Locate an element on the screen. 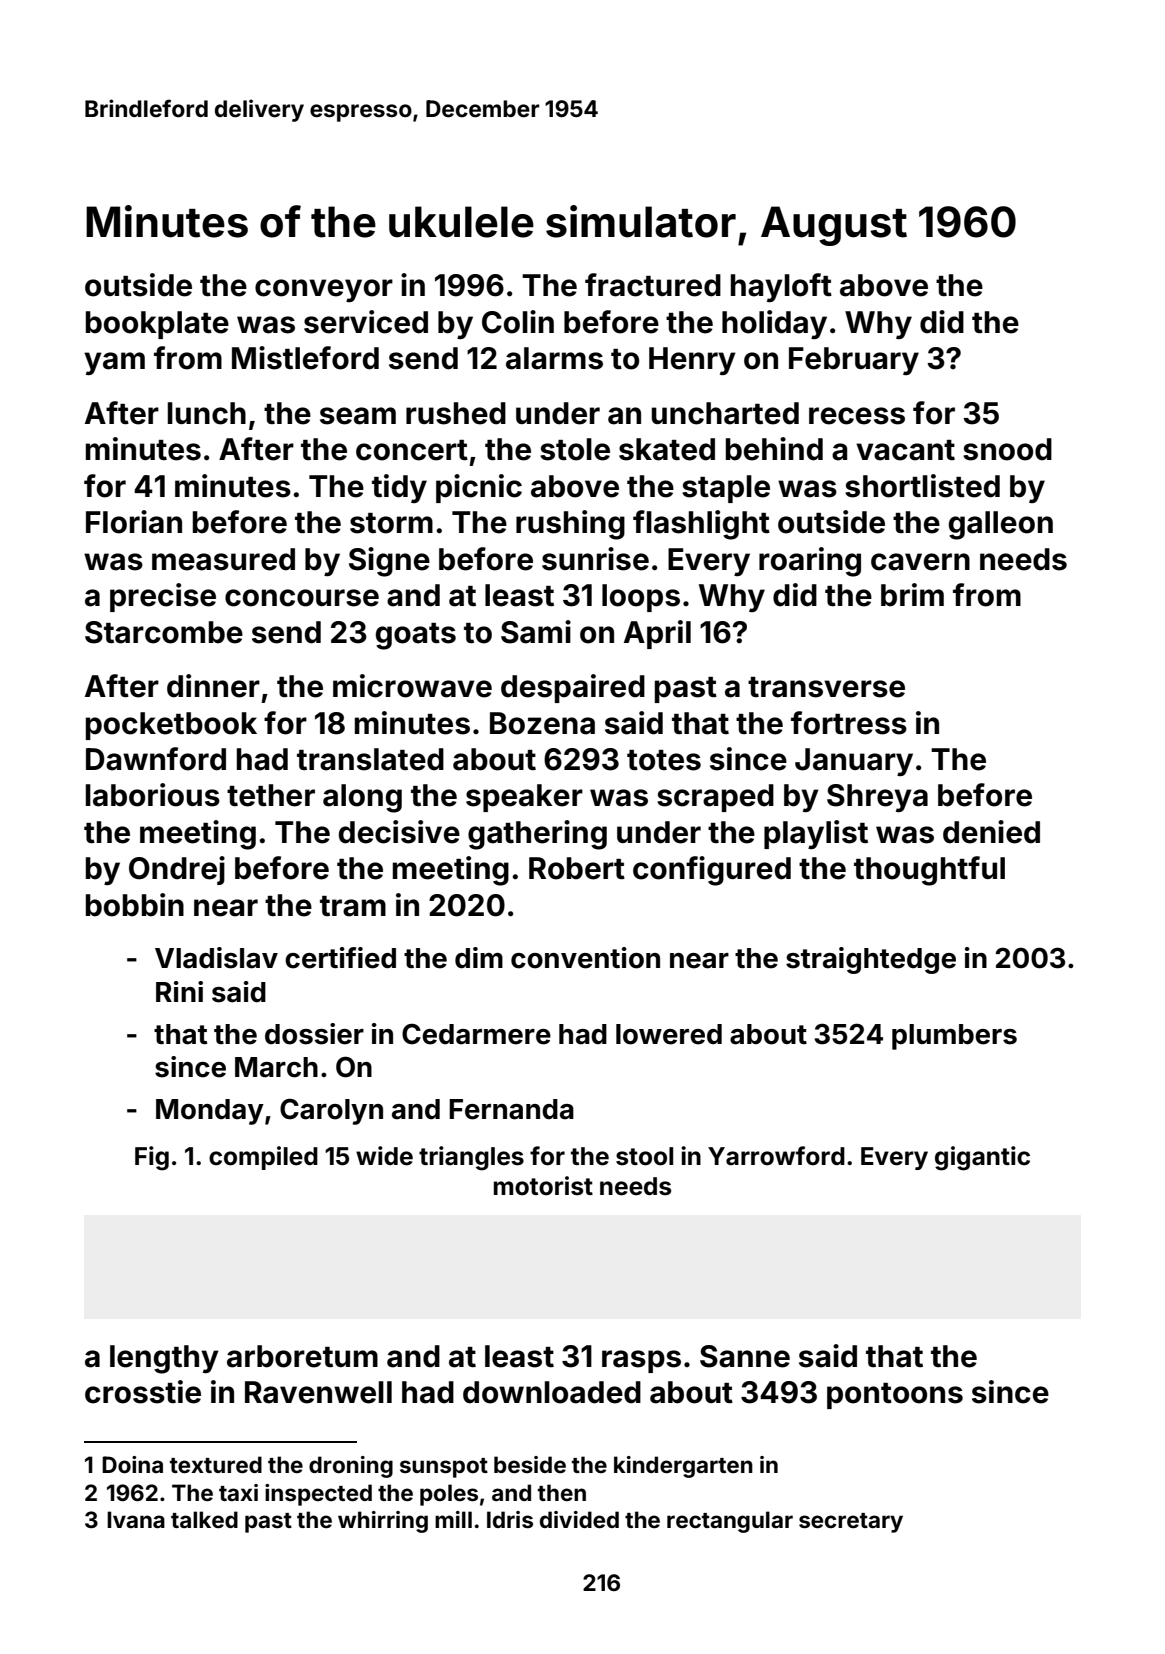  Ondrej is located at coordinates (177, 870).
